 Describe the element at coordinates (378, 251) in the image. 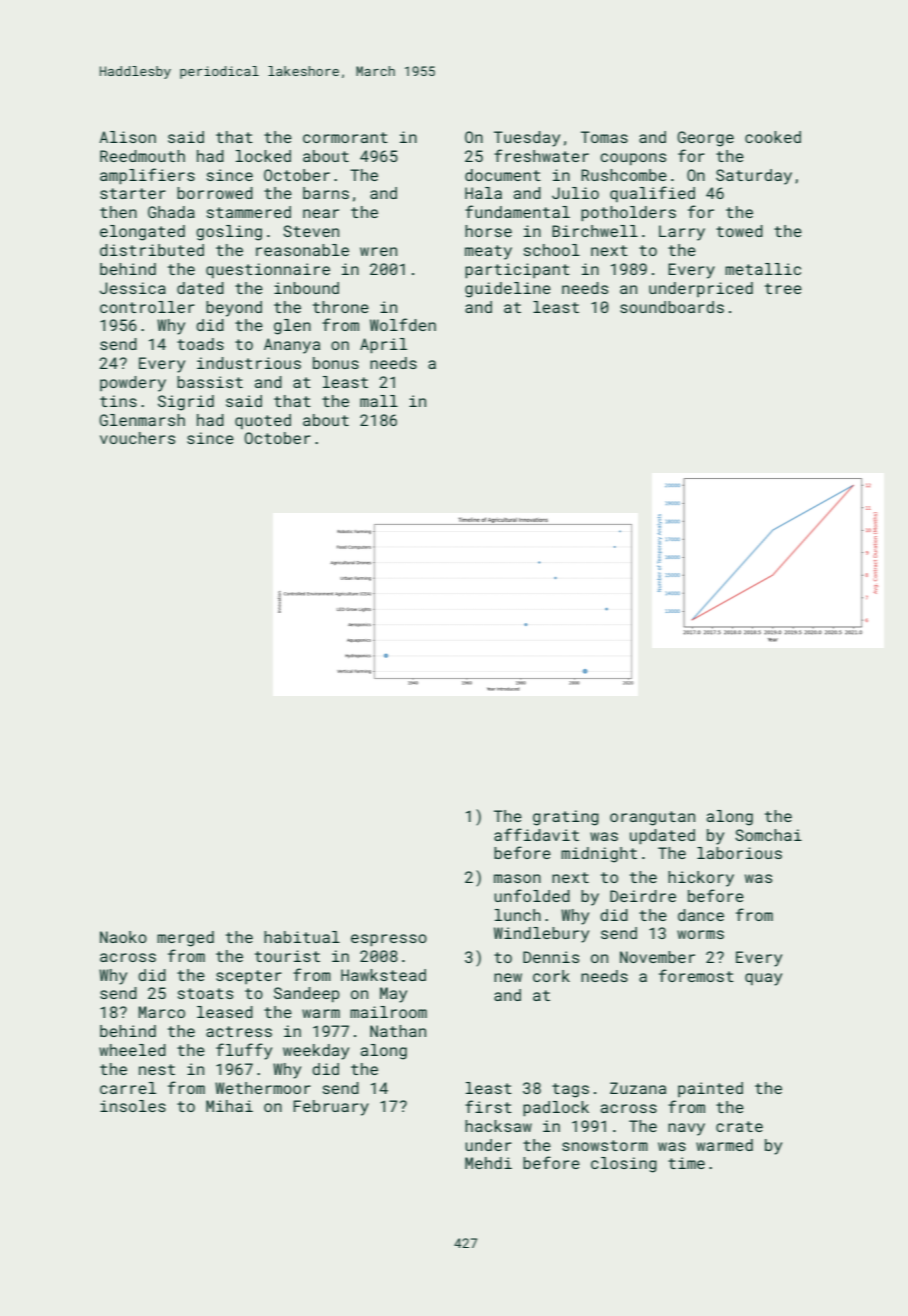

I see `wren` at that location.
